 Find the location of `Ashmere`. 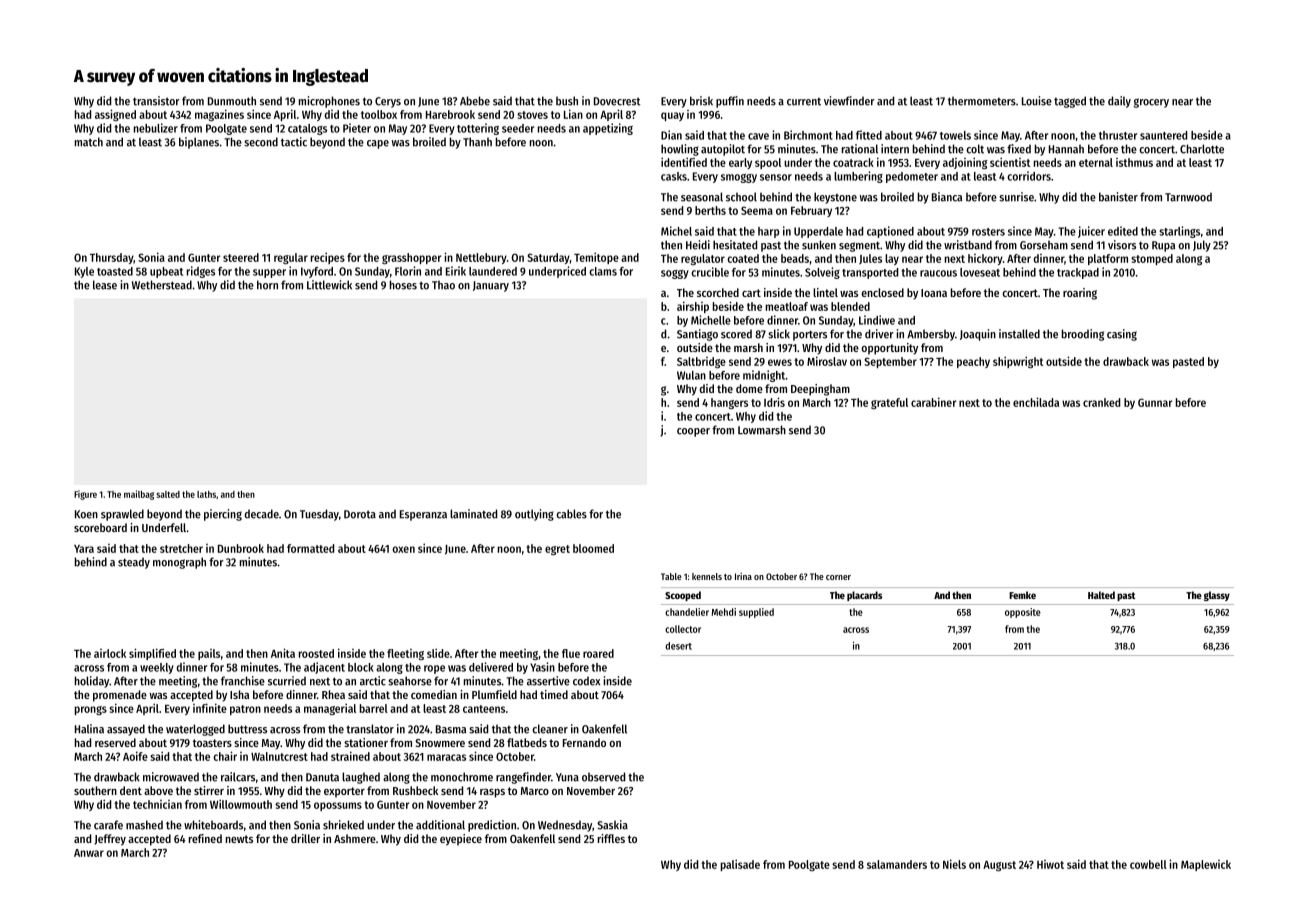

Ashmere is located at coordinates (355, 838).
